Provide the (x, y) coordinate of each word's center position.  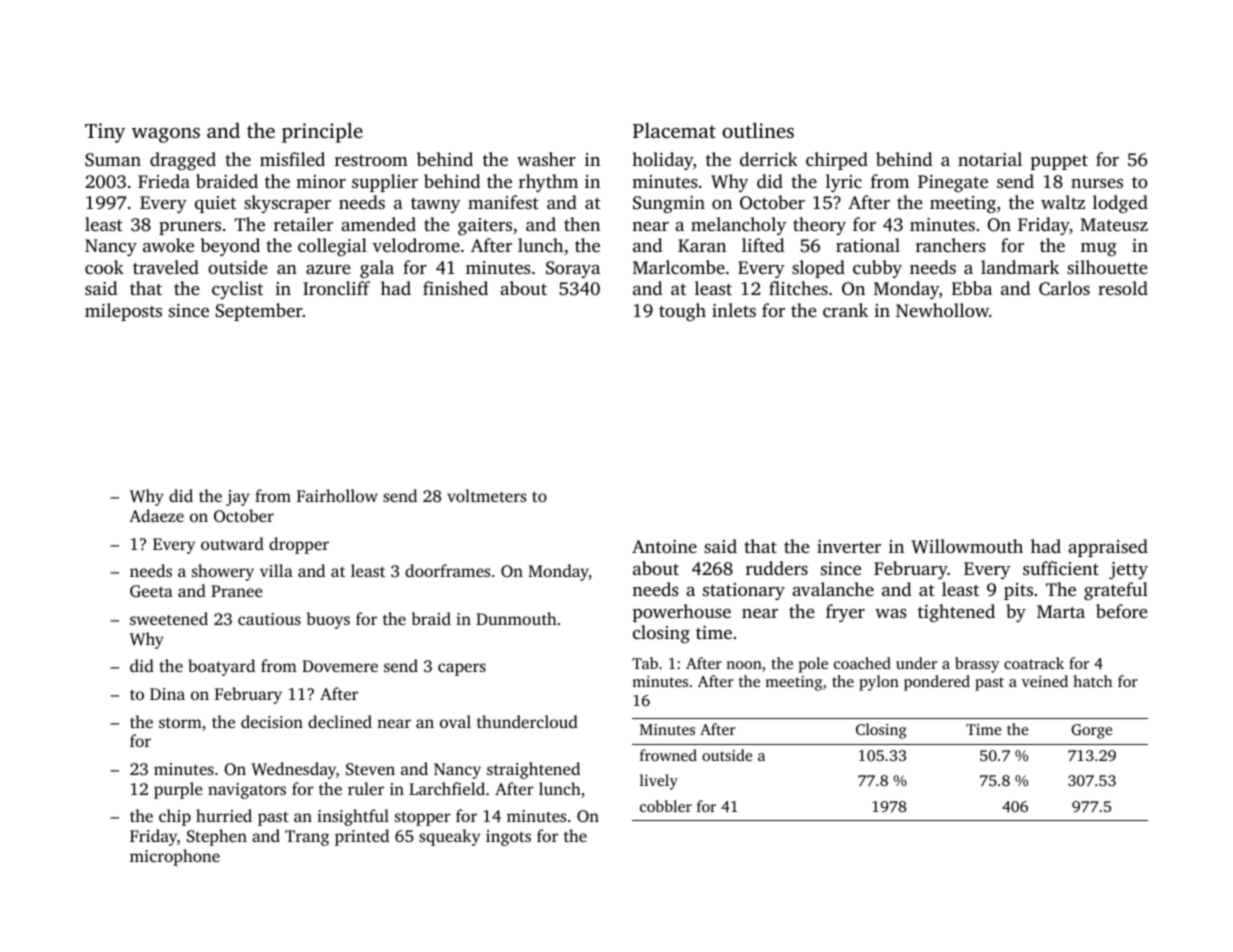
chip (175, 817)
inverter (849, 546)
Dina (167, 694)
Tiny (105, 133)
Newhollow (942, 310)
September (259, 312)
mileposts (123, 312)
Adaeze (156, 515)
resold (1123, 288)
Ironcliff (336, 288)
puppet (1059, 162)
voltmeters (486, 495)
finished (455, 288)
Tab (645, 663)
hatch (1092, 681)
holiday (662, 161)
